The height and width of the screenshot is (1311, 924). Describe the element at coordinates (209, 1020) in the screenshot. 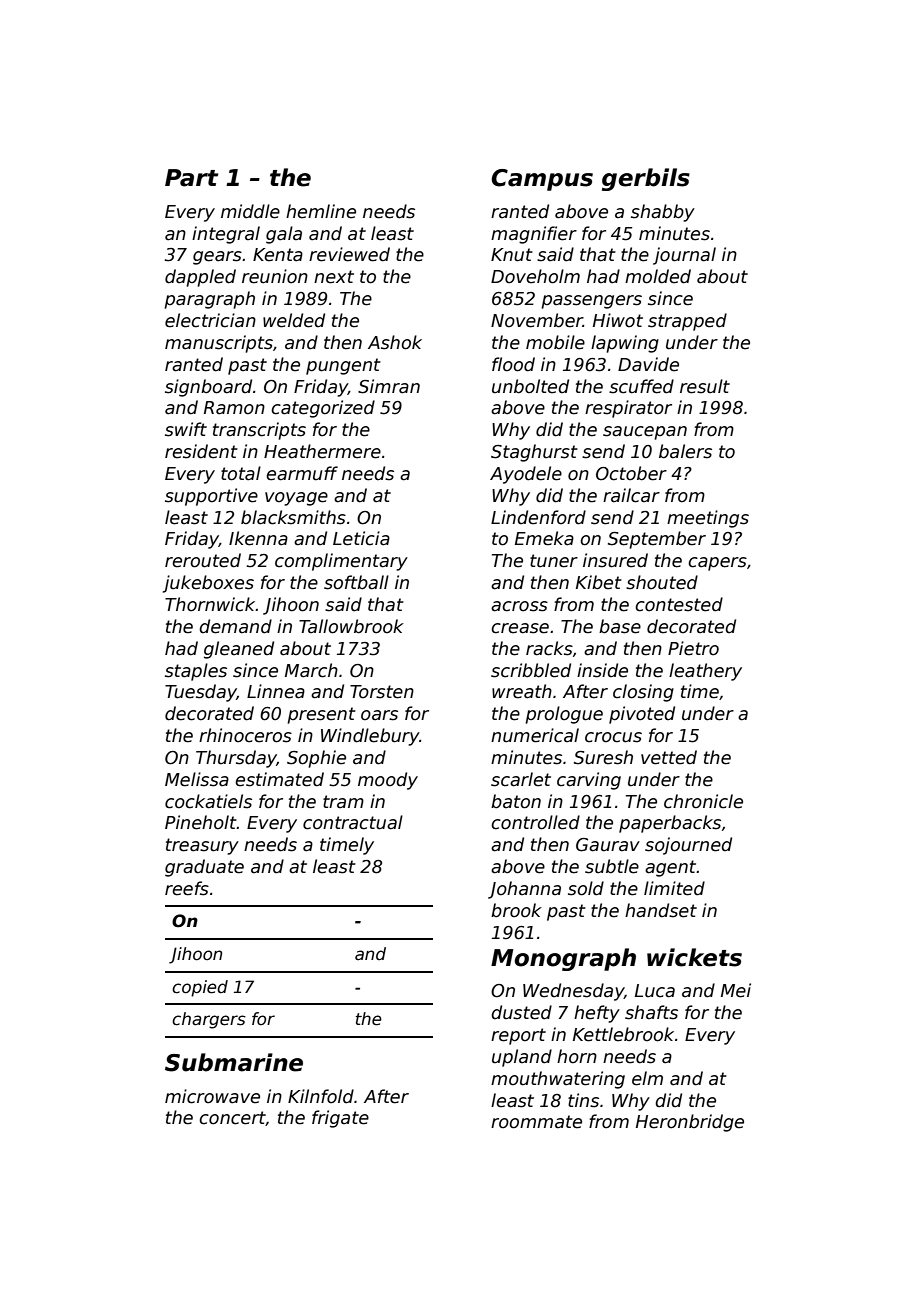

I see `chargers` at that location.
